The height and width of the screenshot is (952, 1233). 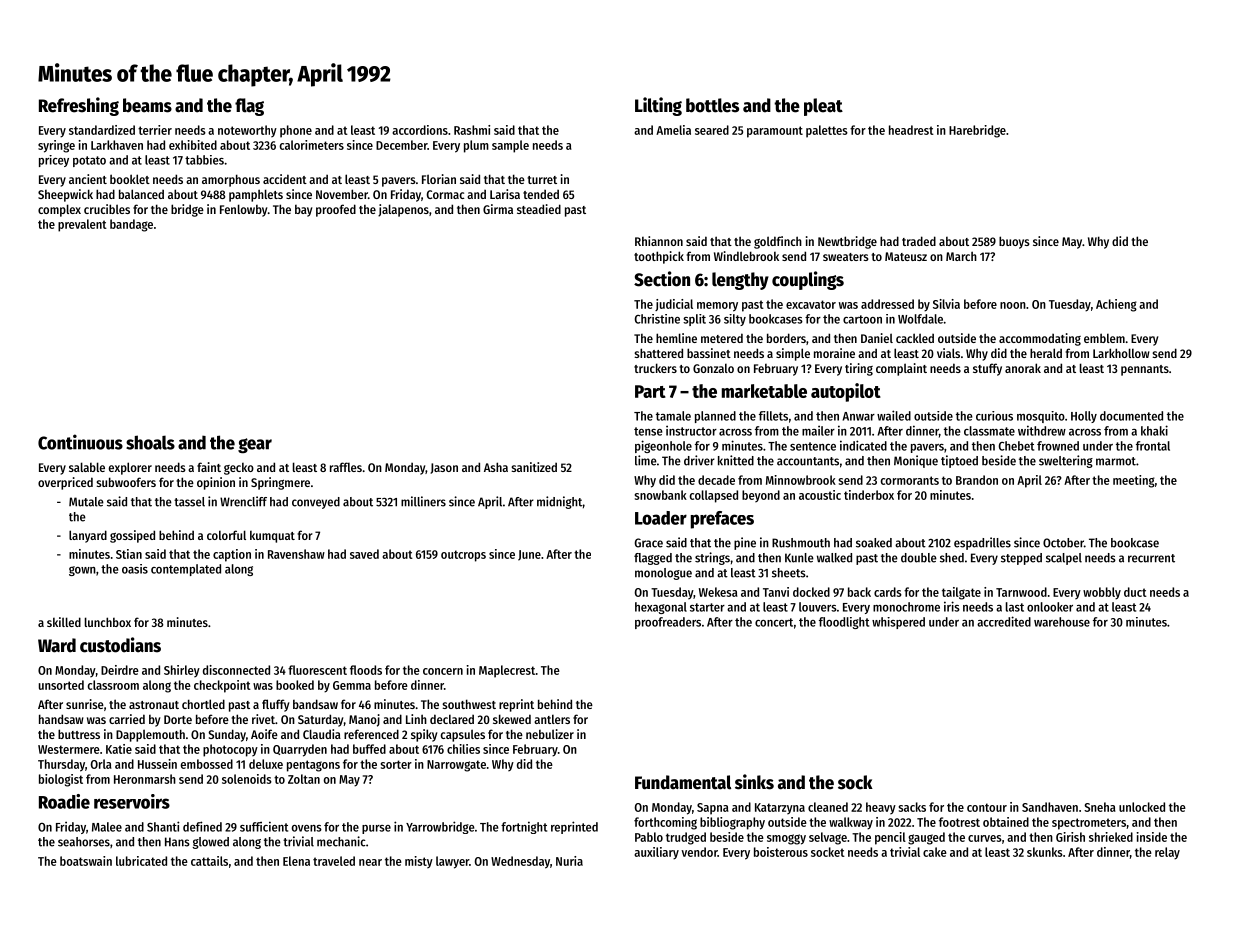 What do you see at coordinates (520, 862) in the screenshot?
I see `Wednesday` at bounding box center [520, 862].
